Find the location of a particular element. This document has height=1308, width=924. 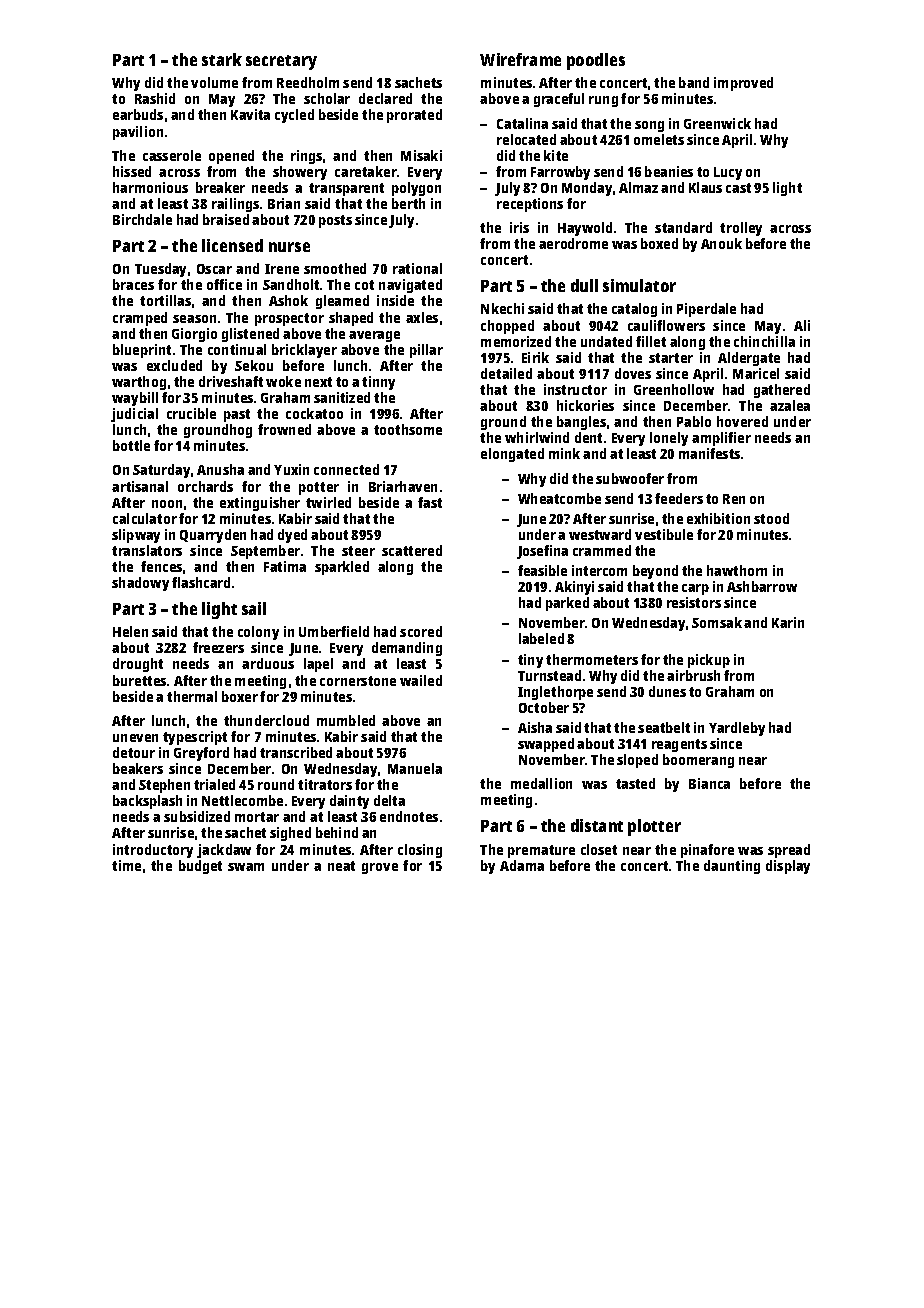

improved is located at coordinates (743, 84).
